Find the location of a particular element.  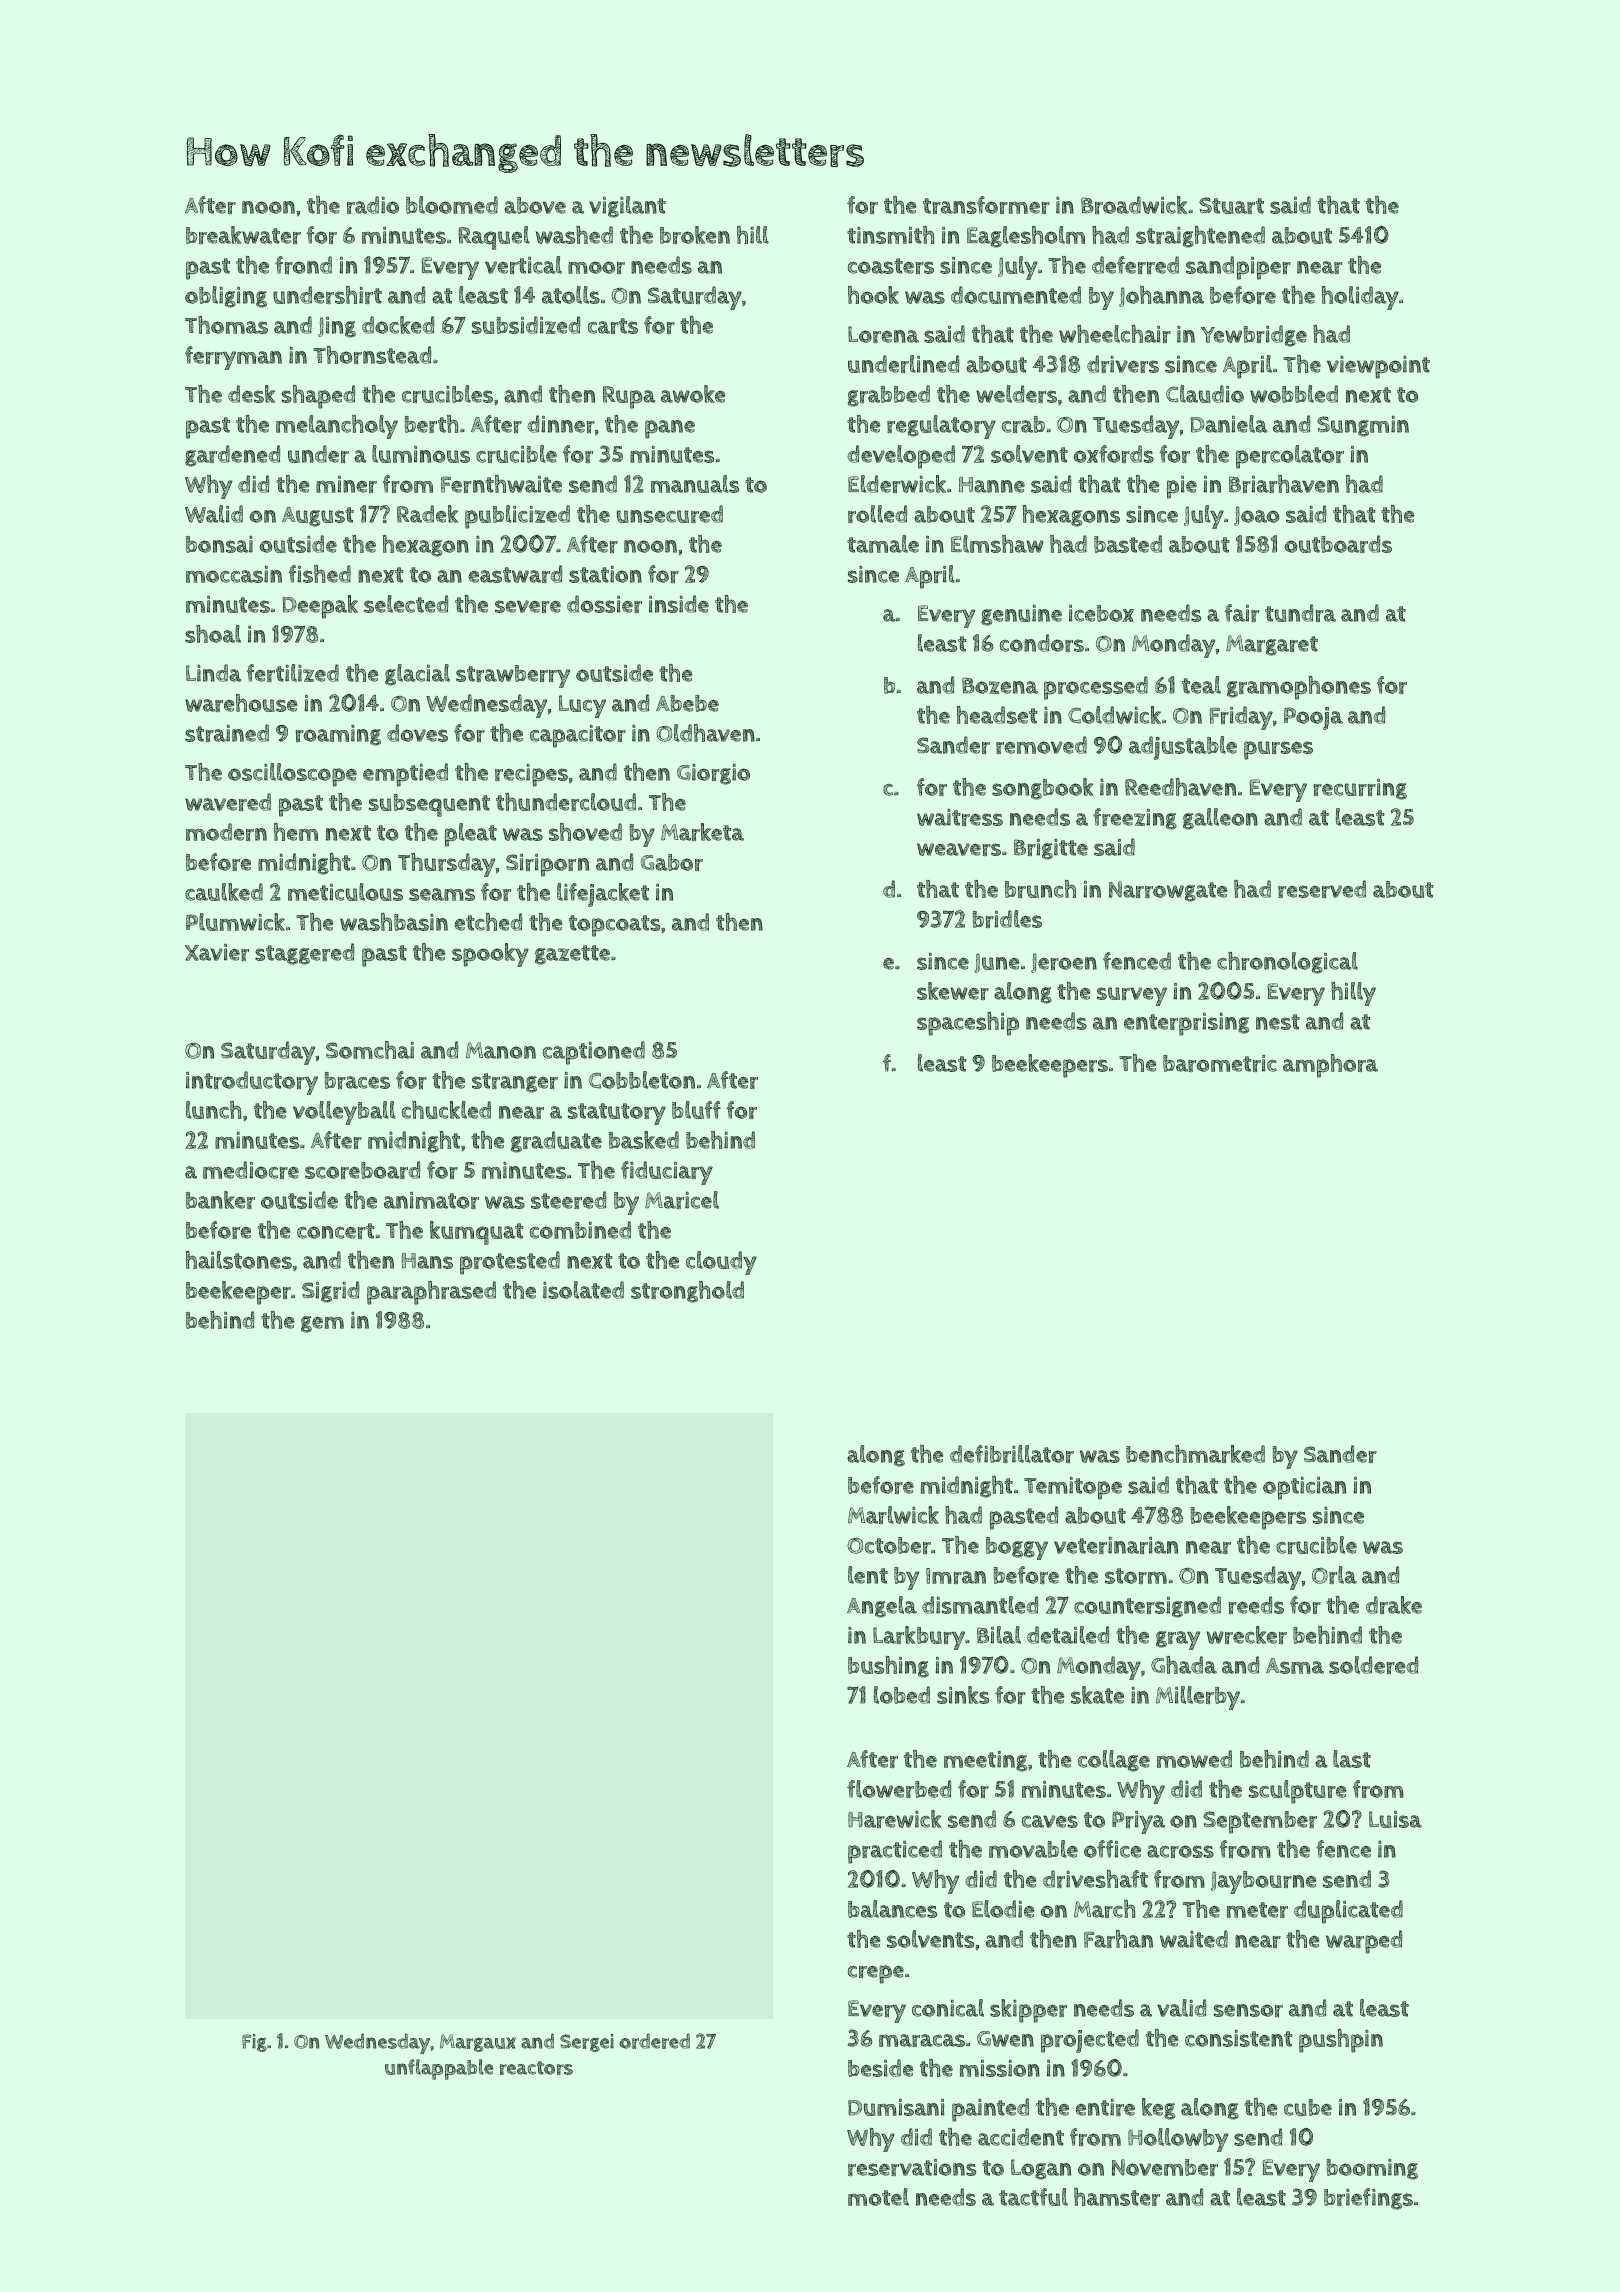

tundra is located at coordinates (1300, 613).
